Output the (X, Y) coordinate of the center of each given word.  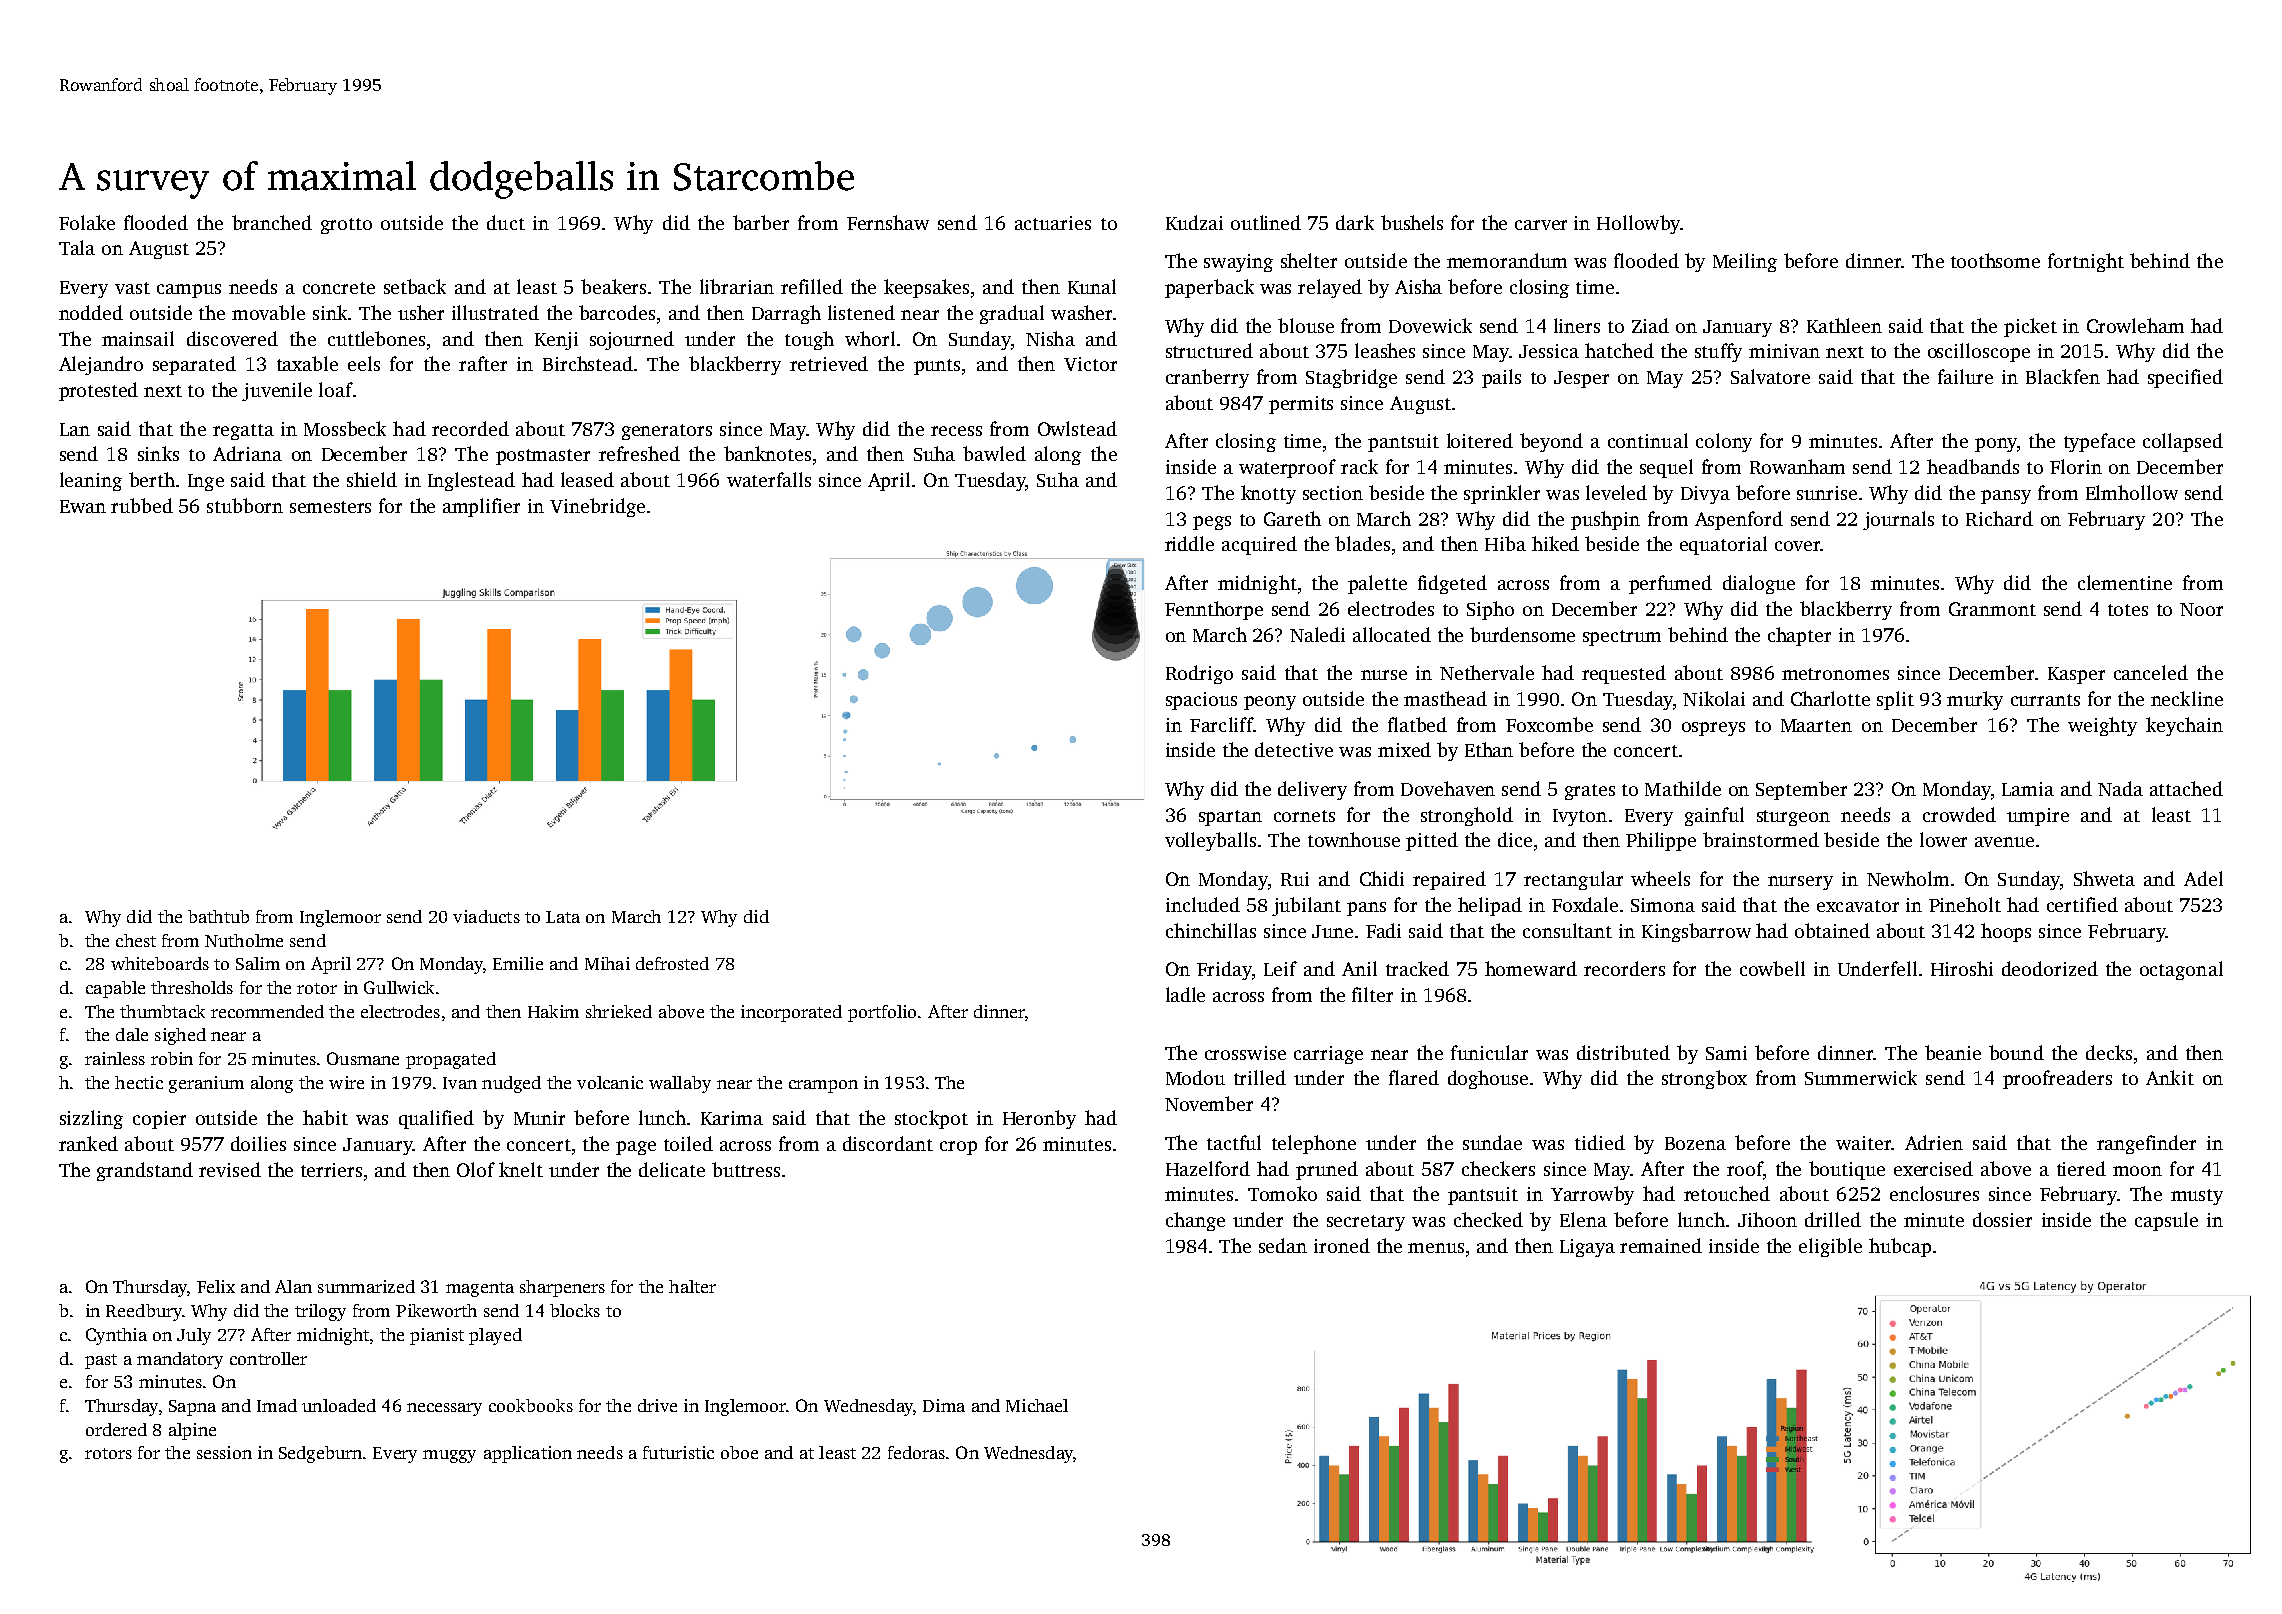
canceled (2151, 672)
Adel (2203, 878)
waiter (1863, 1143)
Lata (563, 917)
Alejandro (101, 365)
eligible (1830, 1247)
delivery (1312, 790)
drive (657, 1405)
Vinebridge (597, 507)
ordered (116, 1429)
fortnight (2086, 262)
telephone (1314, 1144)
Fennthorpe (1214, 610)
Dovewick (1430, 325)
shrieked (619, 1011)
